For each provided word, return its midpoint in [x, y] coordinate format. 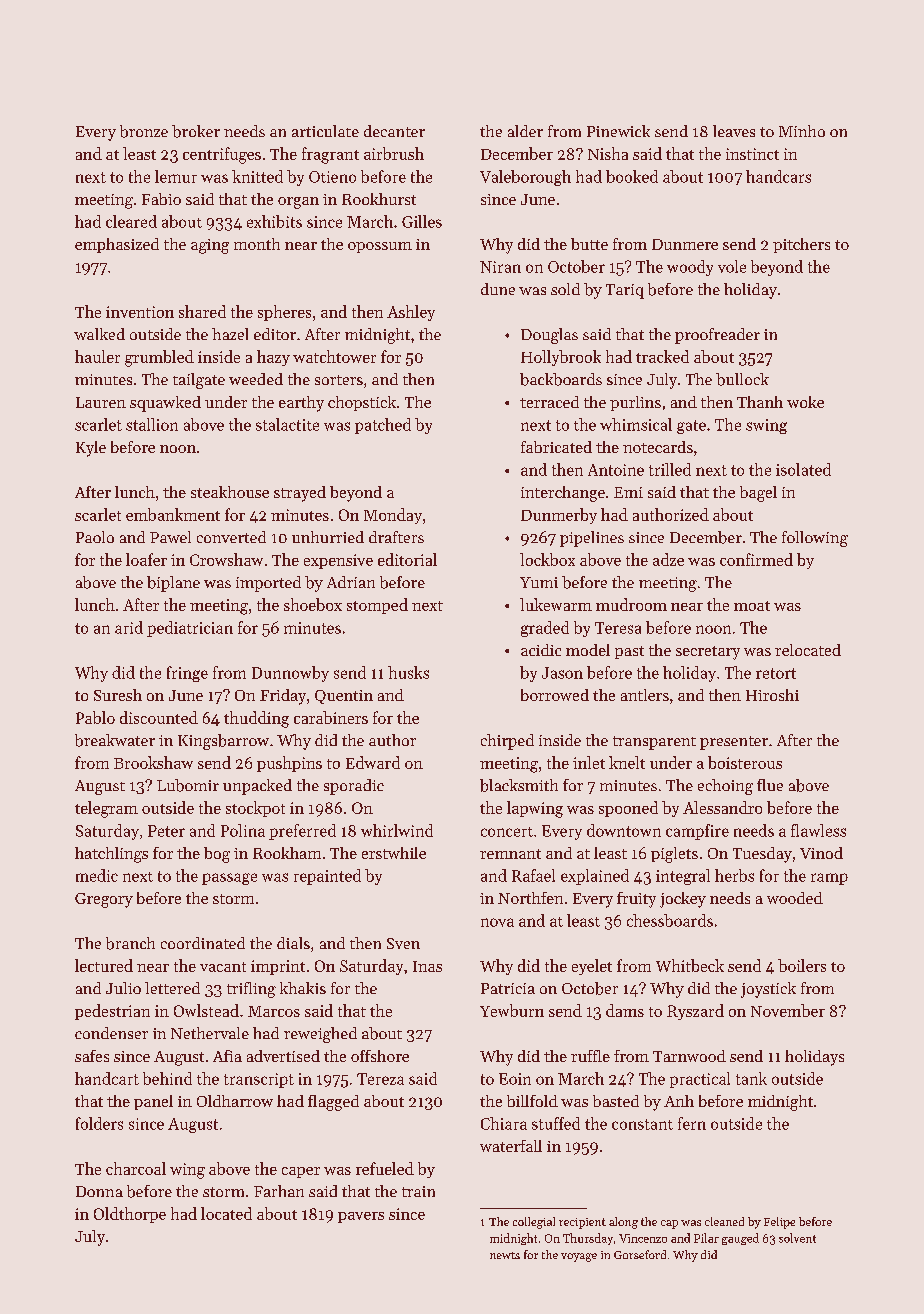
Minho [802, 131]
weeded [256, 379]
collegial [534, 1223]
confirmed [756, 559]
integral [683, 877]
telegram [106, 809]
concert [507, 832]
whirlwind [397, 830]
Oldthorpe [130, 1215]
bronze [144, 131]
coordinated [203, 943]
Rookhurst [379, 199]
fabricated [556, 447]
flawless [818, 830]
